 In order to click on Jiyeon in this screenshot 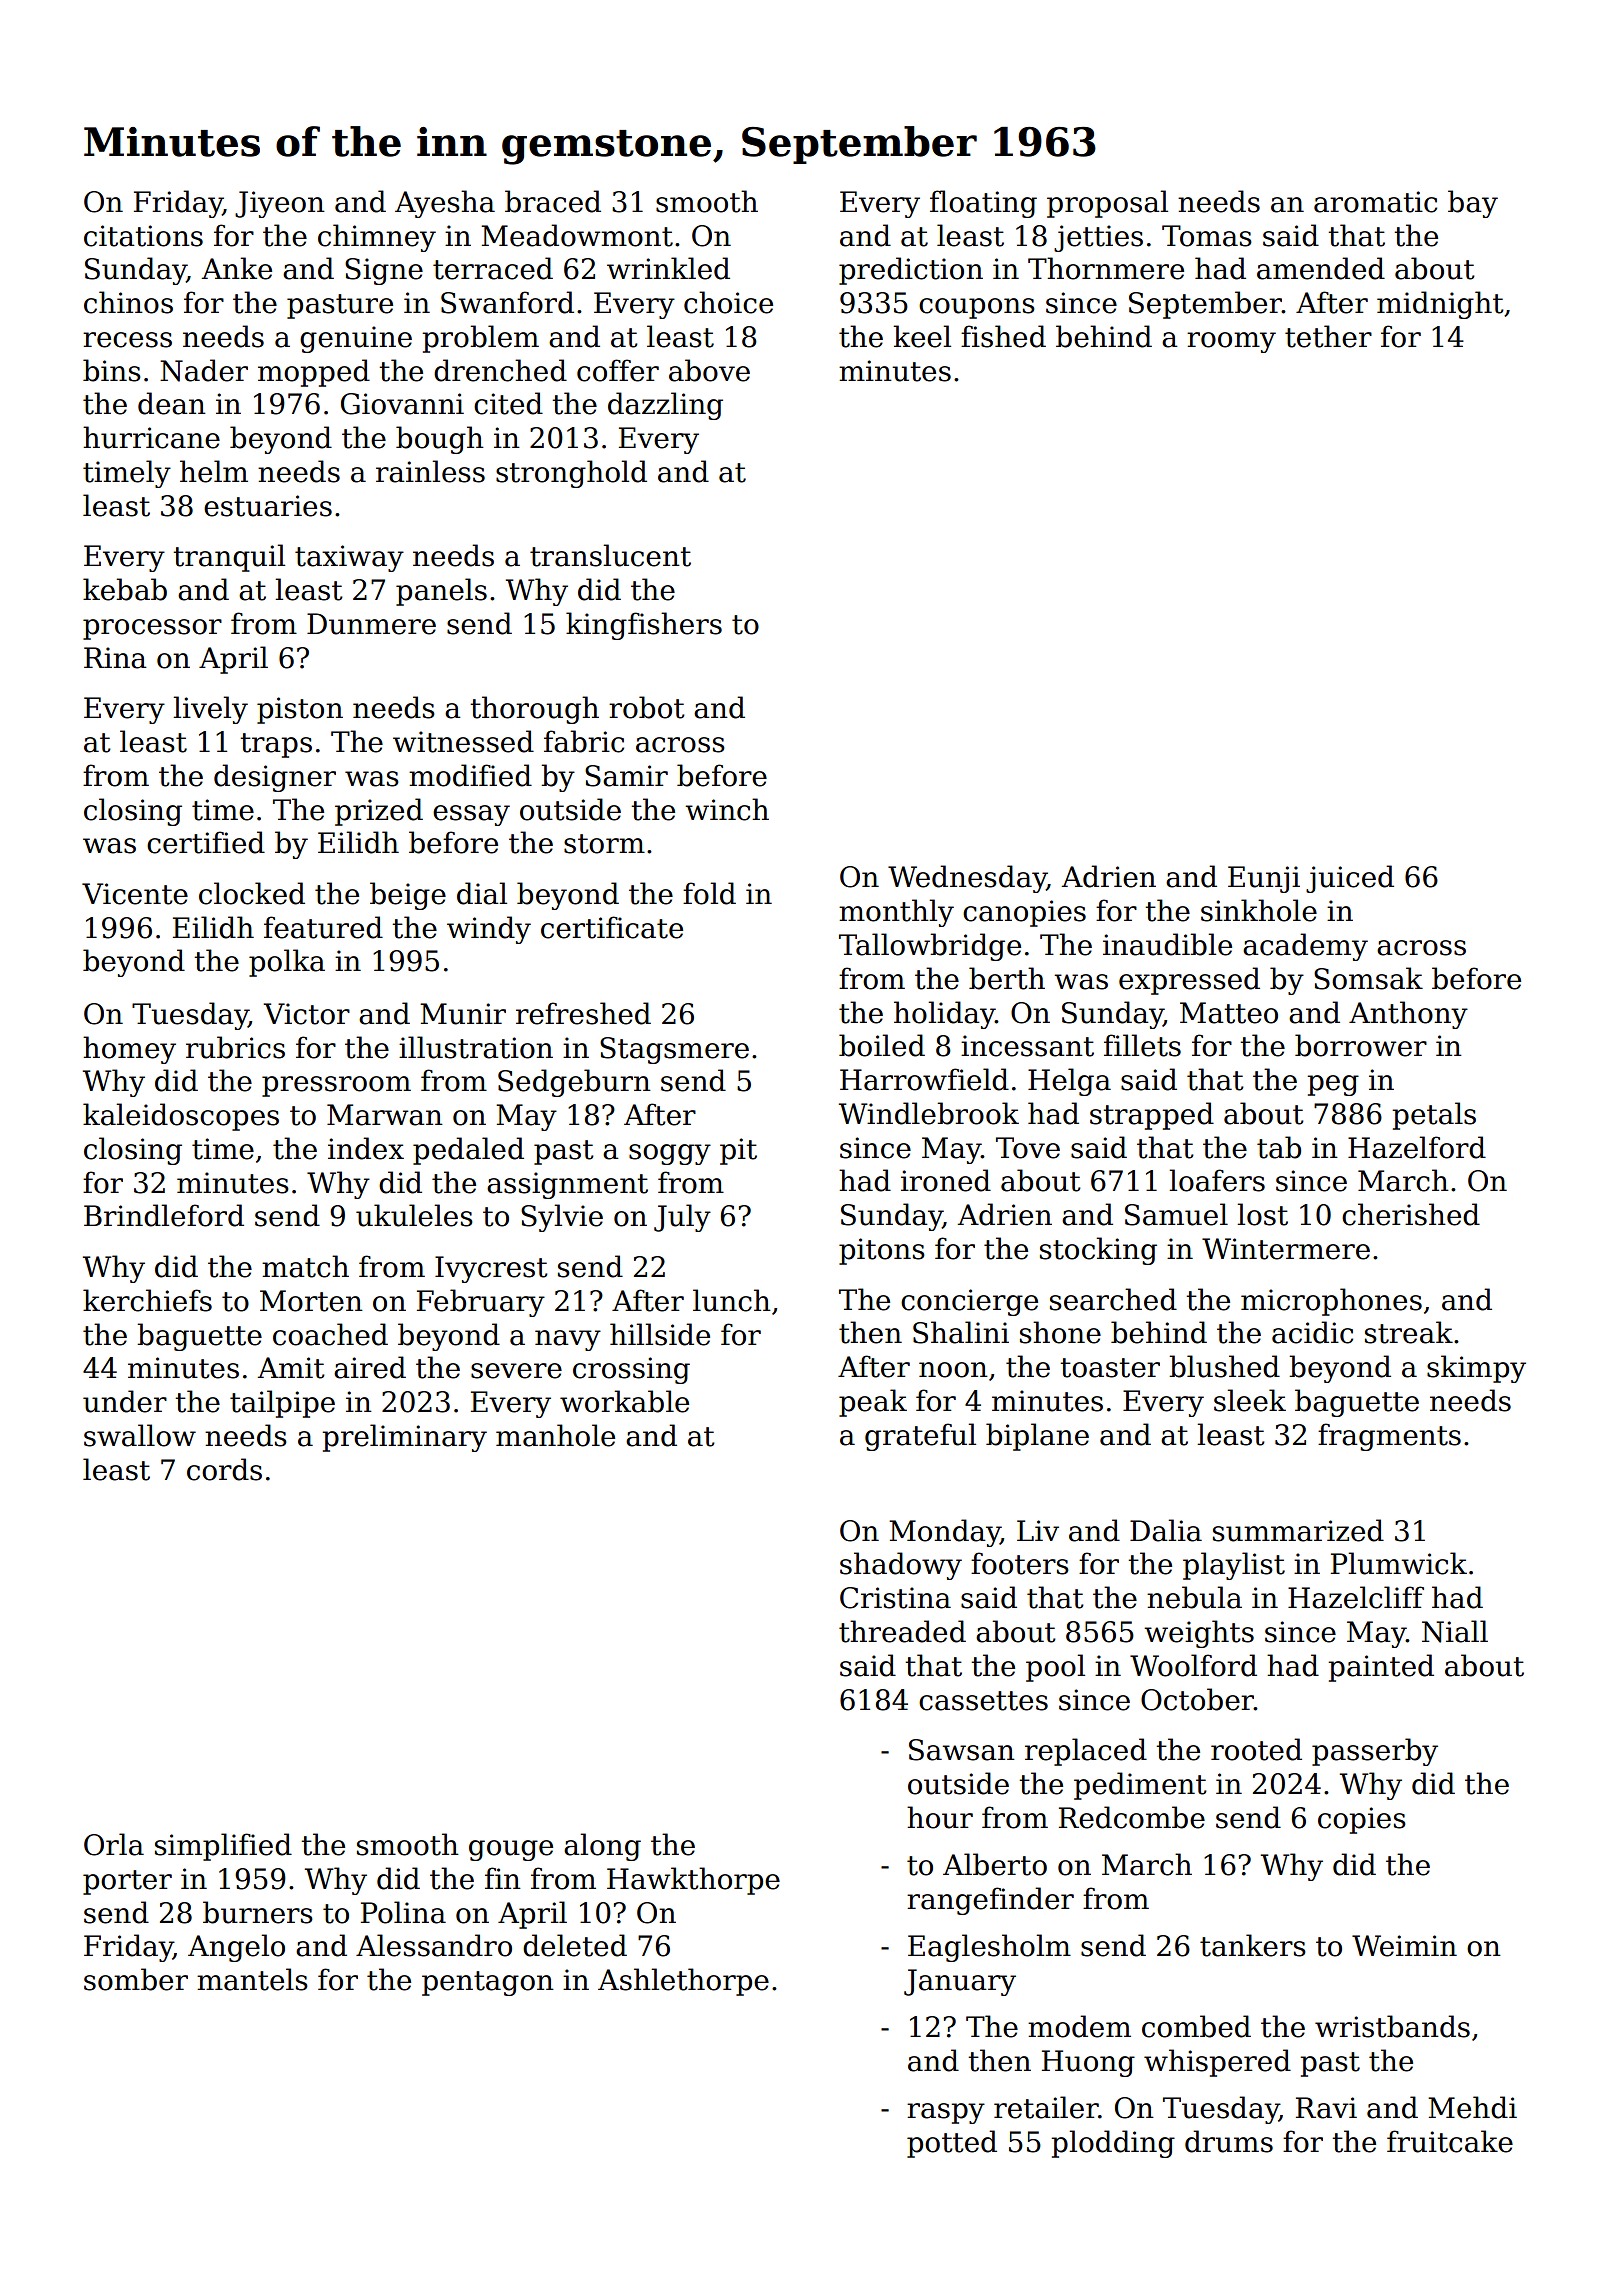, I will do `click(280, 204)`.
